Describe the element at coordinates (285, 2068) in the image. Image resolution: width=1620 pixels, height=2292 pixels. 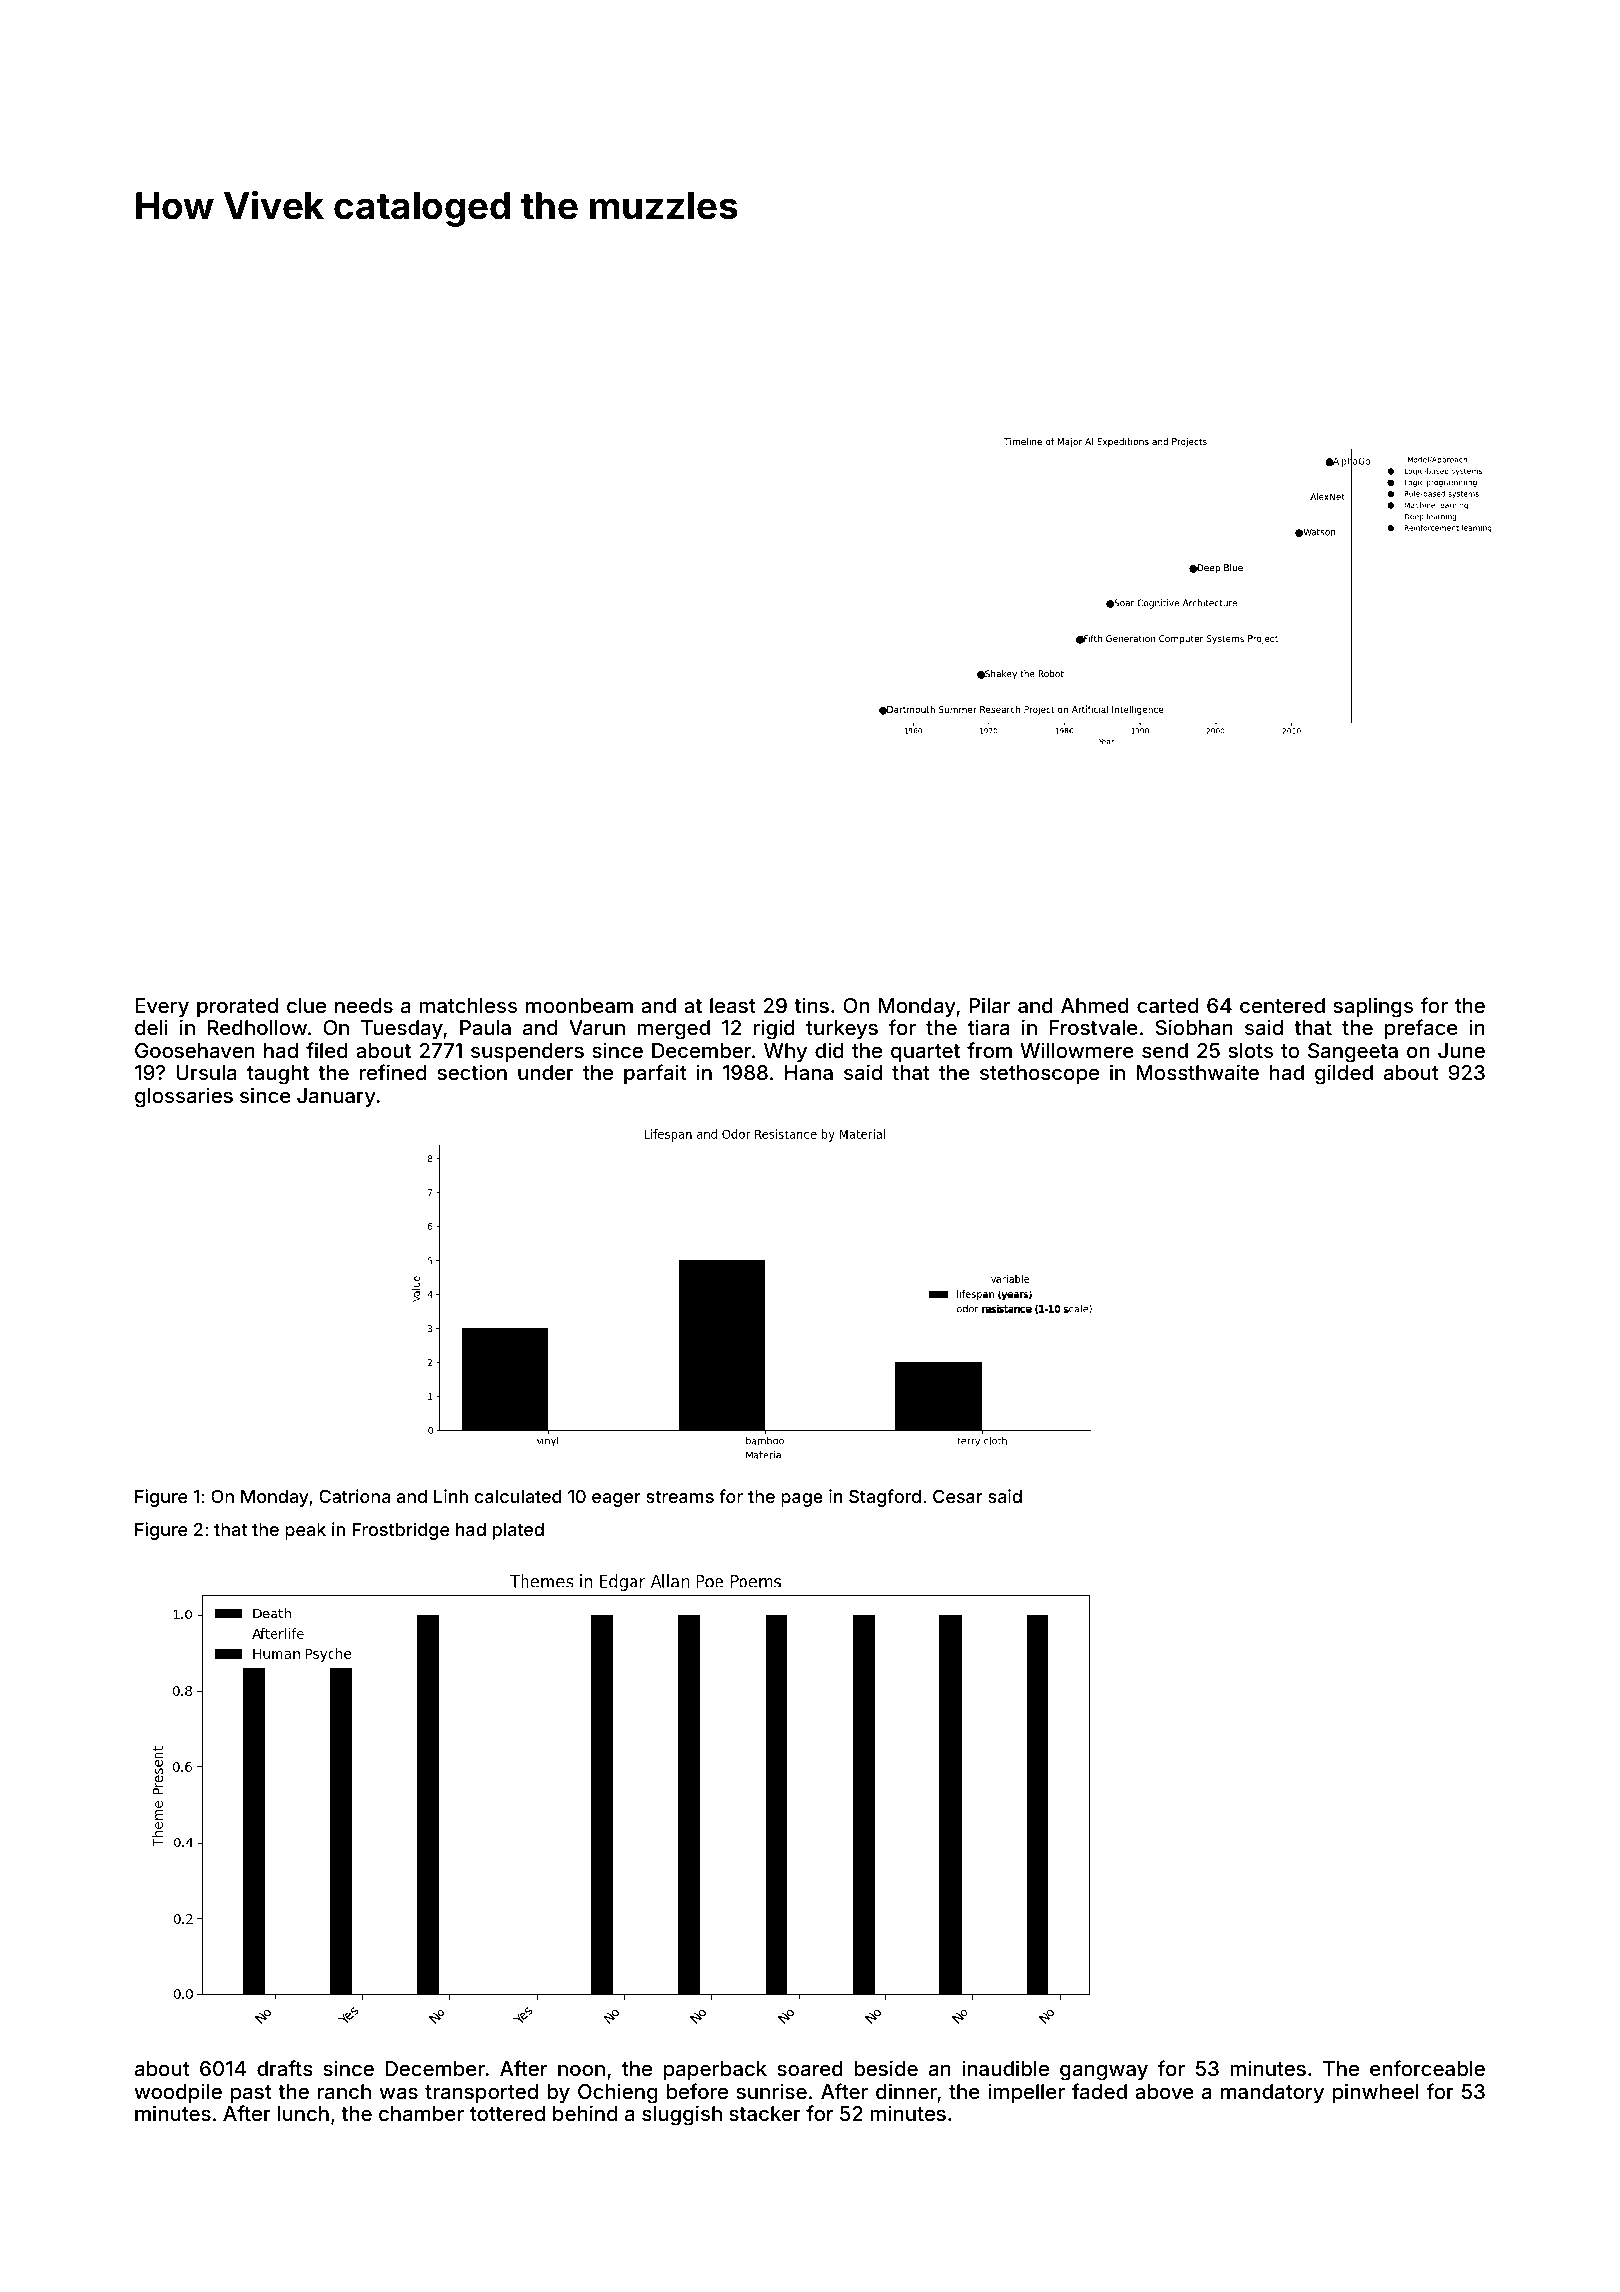
I see `drafts` at that location.
